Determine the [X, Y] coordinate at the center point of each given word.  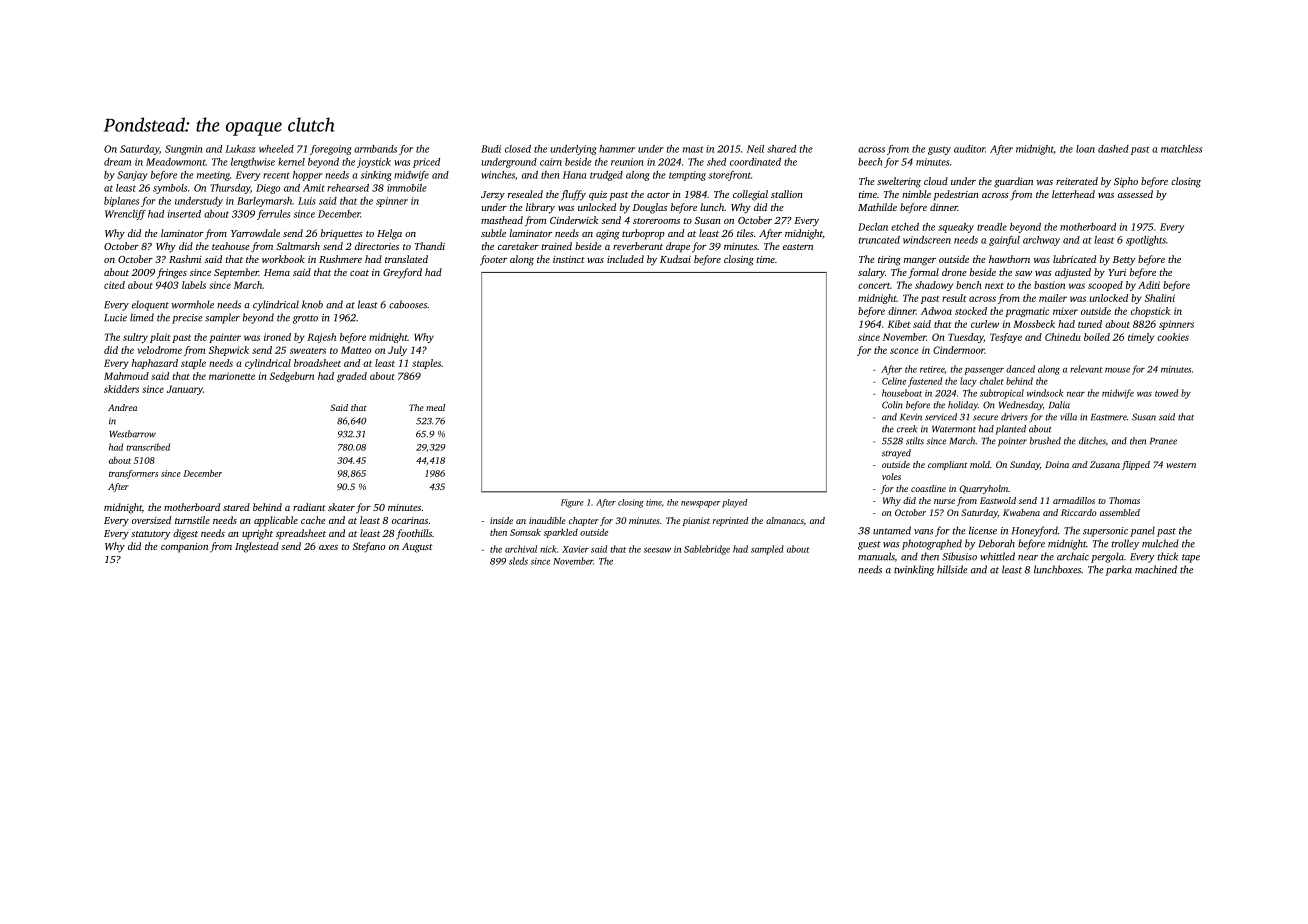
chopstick [1150, 312]
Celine [894, 381]
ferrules [273, 215]
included [625, 259]
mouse [1117, 370]
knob [312, 304]
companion [184, 548]
